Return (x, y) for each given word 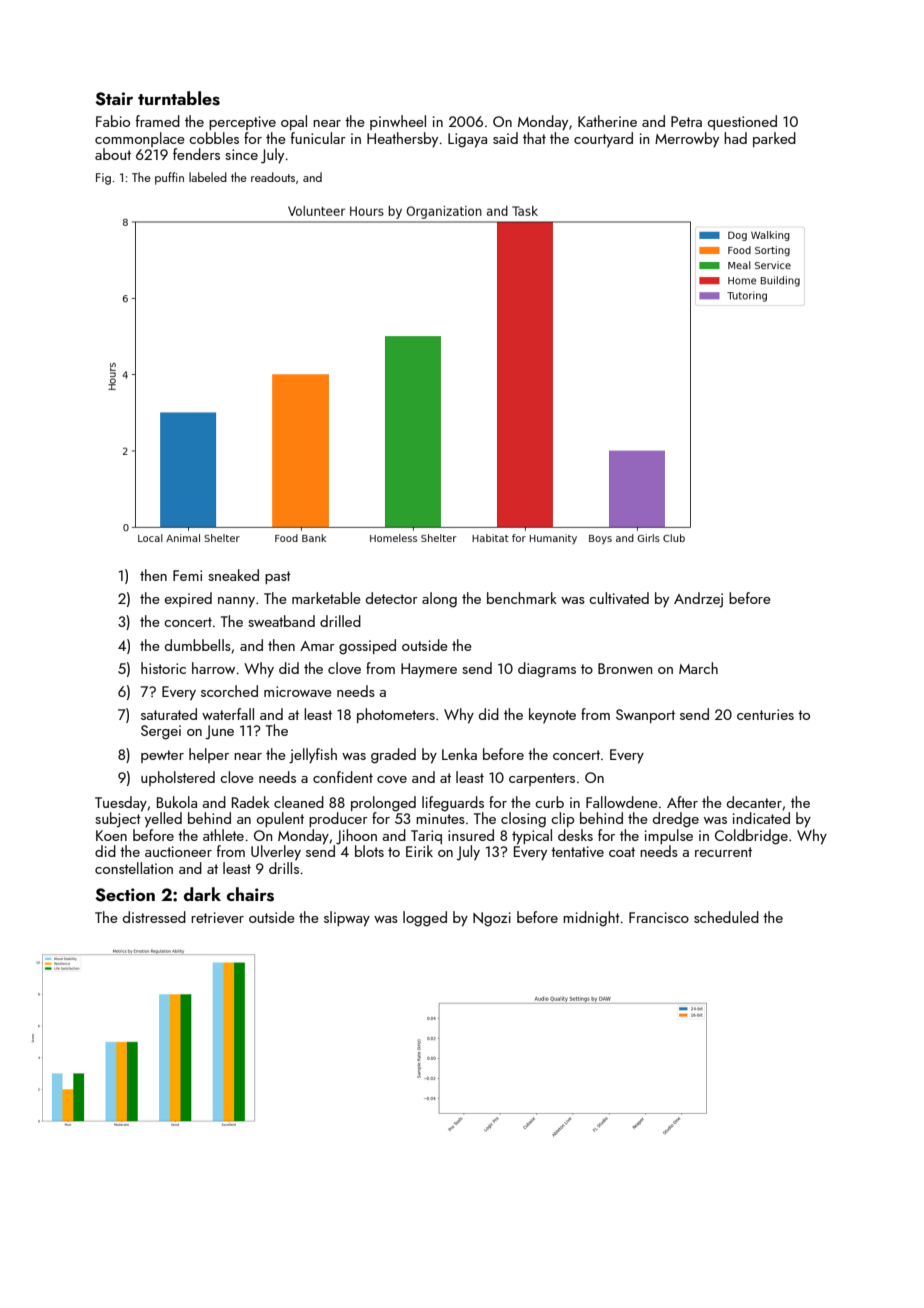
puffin (169, 178)
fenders (196, 154)
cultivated (619, 598)
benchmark (522, 598)
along (439, 600)
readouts (273, 177)
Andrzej (698, 600)
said (505, 138)
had (735, 138)
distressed (154, 917)
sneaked (233, 575)
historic (163, 668)
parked (774, 139)
